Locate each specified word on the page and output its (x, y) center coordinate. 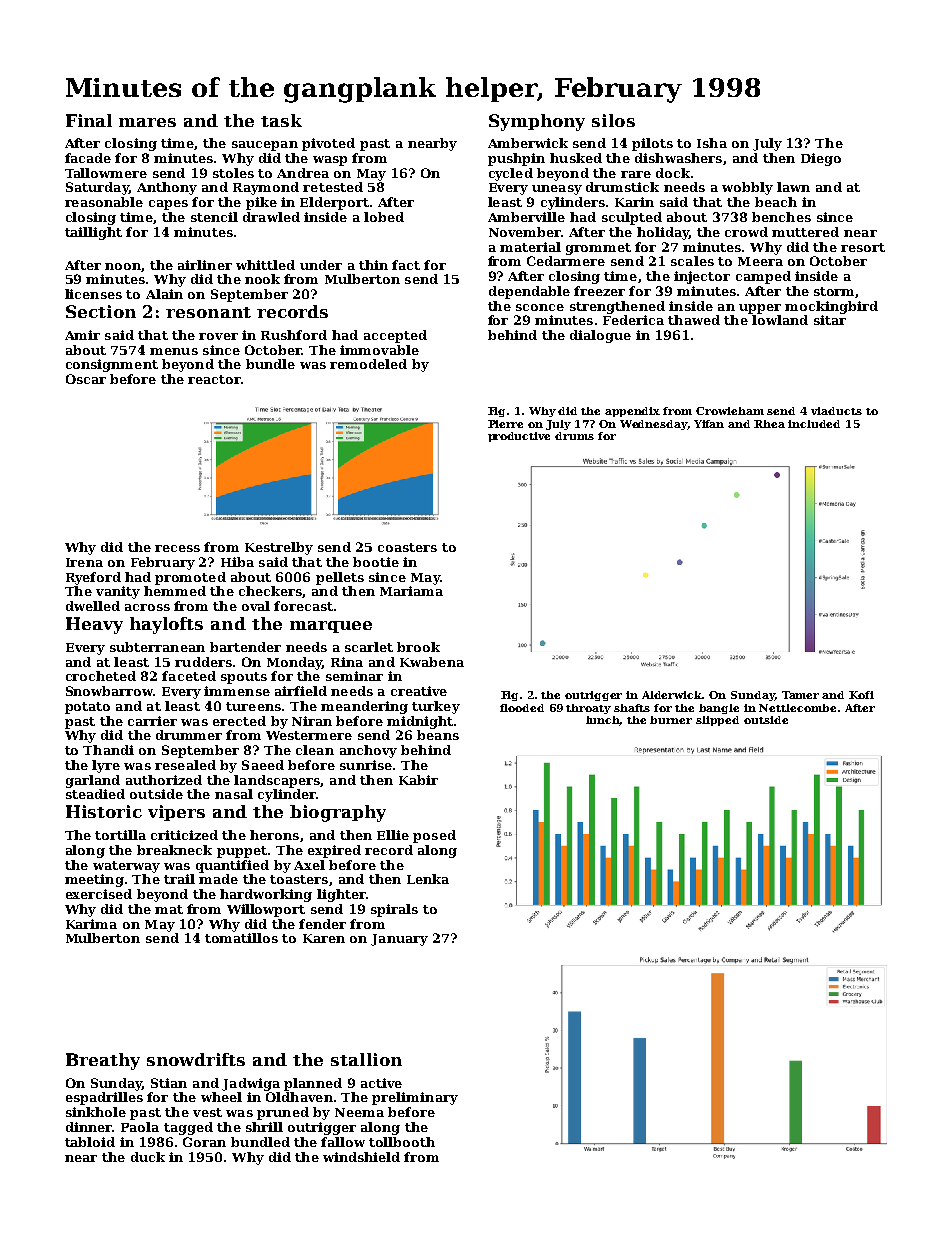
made (218, 879)
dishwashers (678, 158)
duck (148, 1157)
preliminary (415, 1098)
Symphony (537, 122)
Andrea (303, 173)
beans (438, 735)
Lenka (428, 879)
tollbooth (402, 1142)
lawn (793, 187)
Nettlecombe (797, 708)
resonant (208, 312)
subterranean (157, 647)
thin (373, 265)
